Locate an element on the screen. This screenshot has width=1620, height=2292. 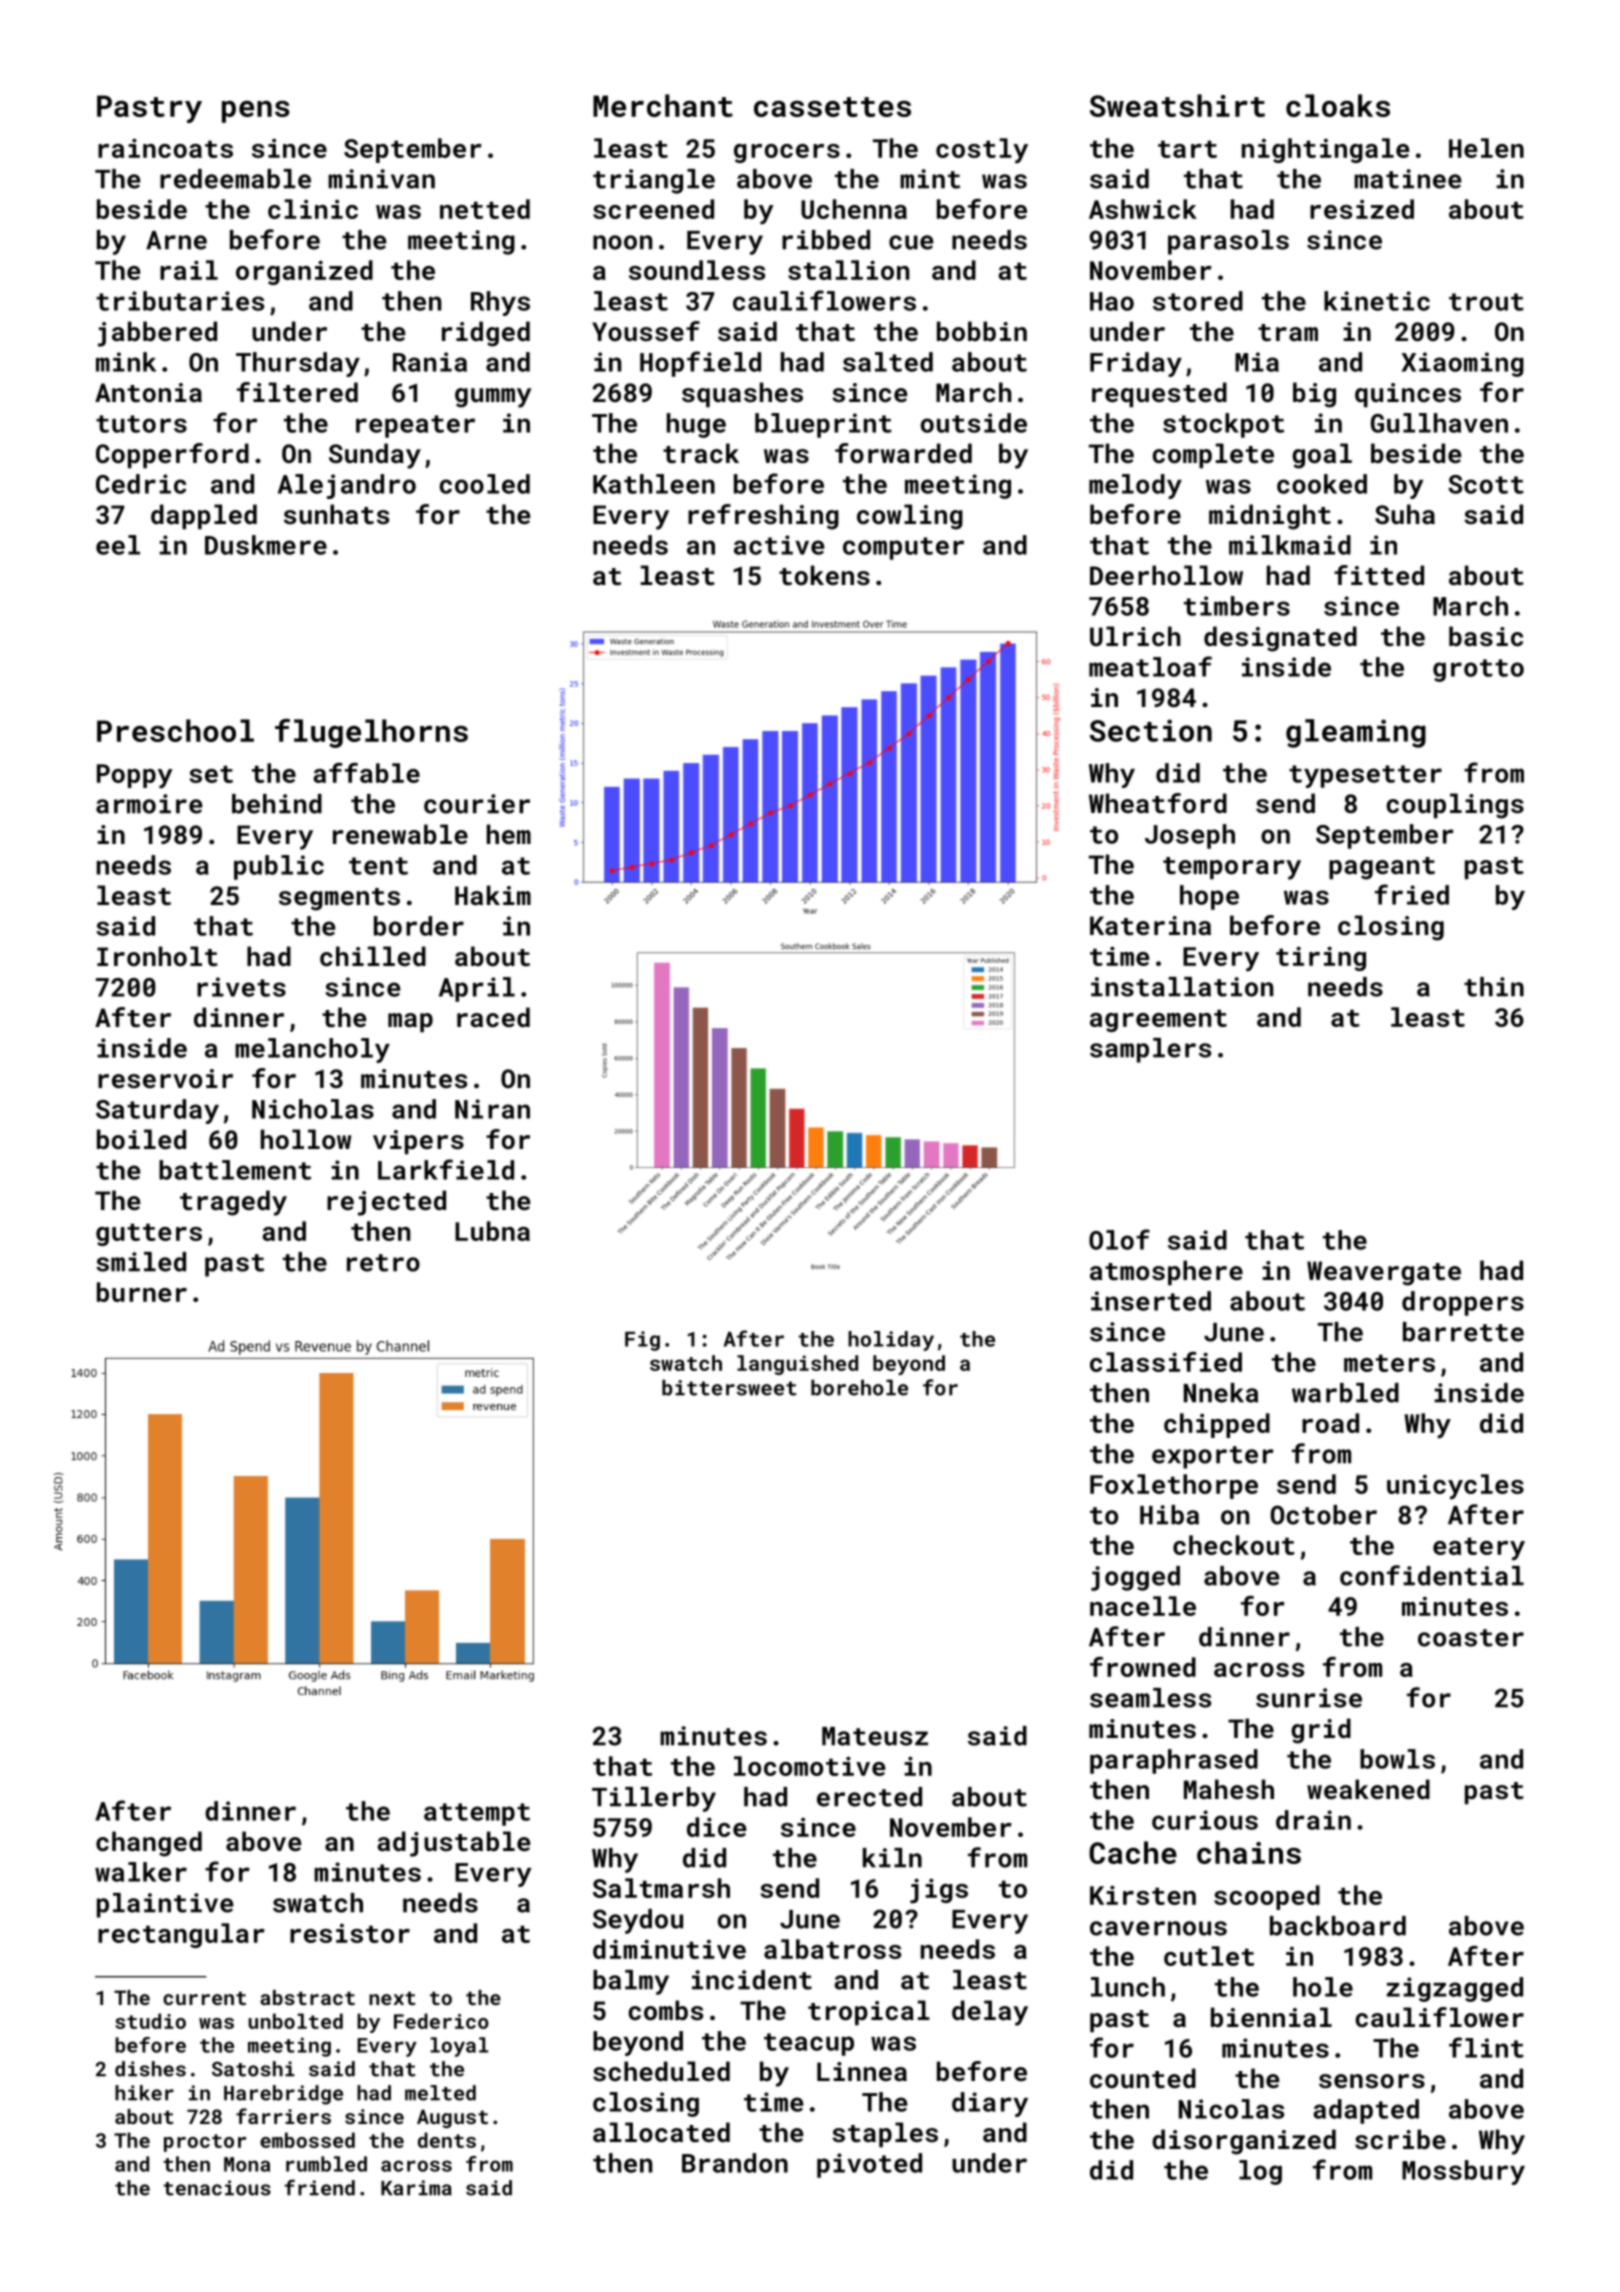
locomotive is located at coordinates (809, 1766).
